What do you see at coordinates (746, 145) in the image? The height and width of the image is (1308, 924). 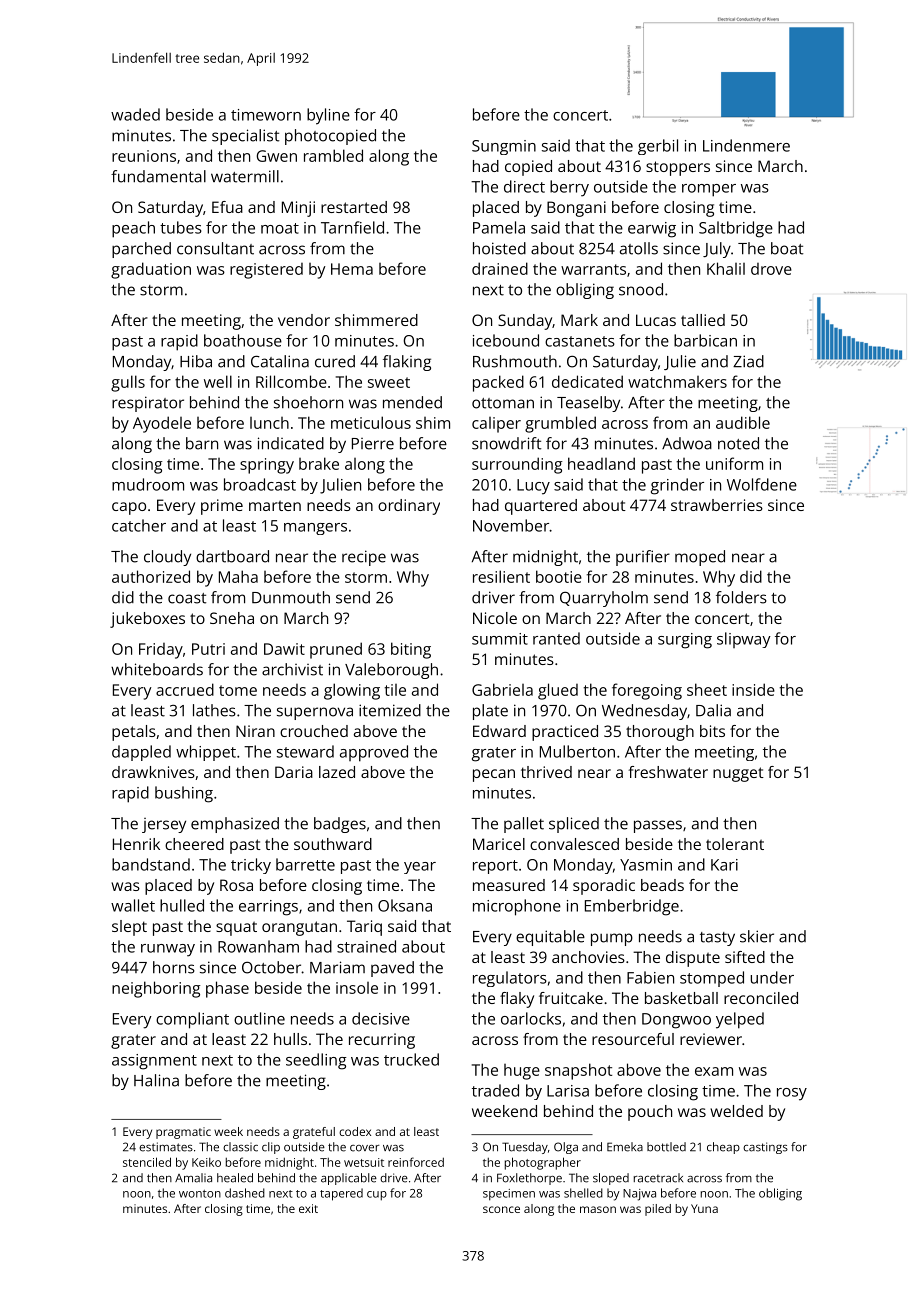 I see `Lindenmere` at bounding box center [746, 145].
